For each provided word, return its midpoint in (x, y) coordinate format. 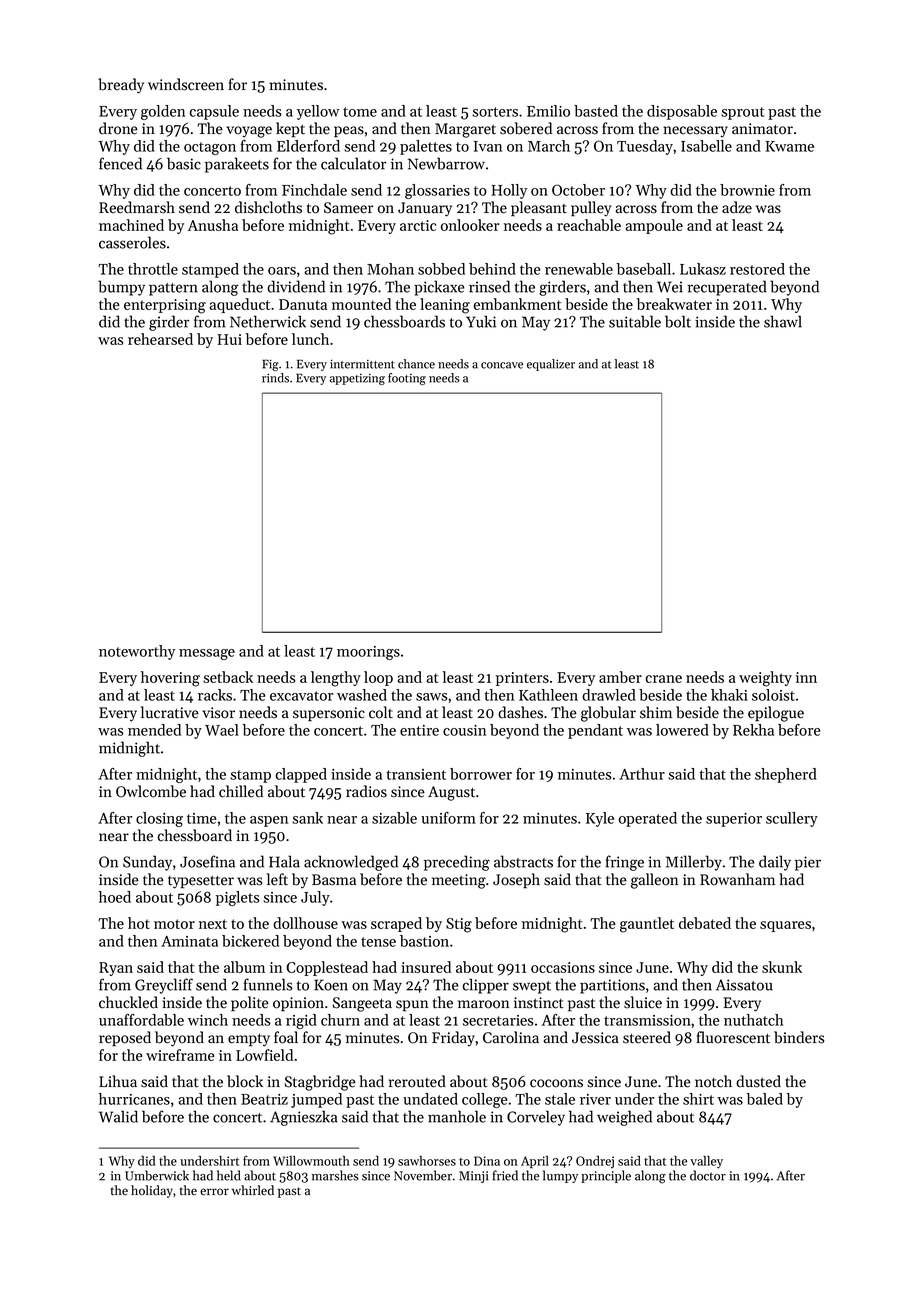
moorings (368, 653)
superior (734, 820)
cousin (464, 730)
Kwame (789, 146)
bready (121, 86)
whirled (253, 1190)
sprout (743, 113)
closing (159, 819)
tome (360, 112)
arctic (418, 225)
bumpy (121, 288)
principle (606, 1176)
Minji (473, 1177)
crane (664, 679)
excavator (301, 696)
